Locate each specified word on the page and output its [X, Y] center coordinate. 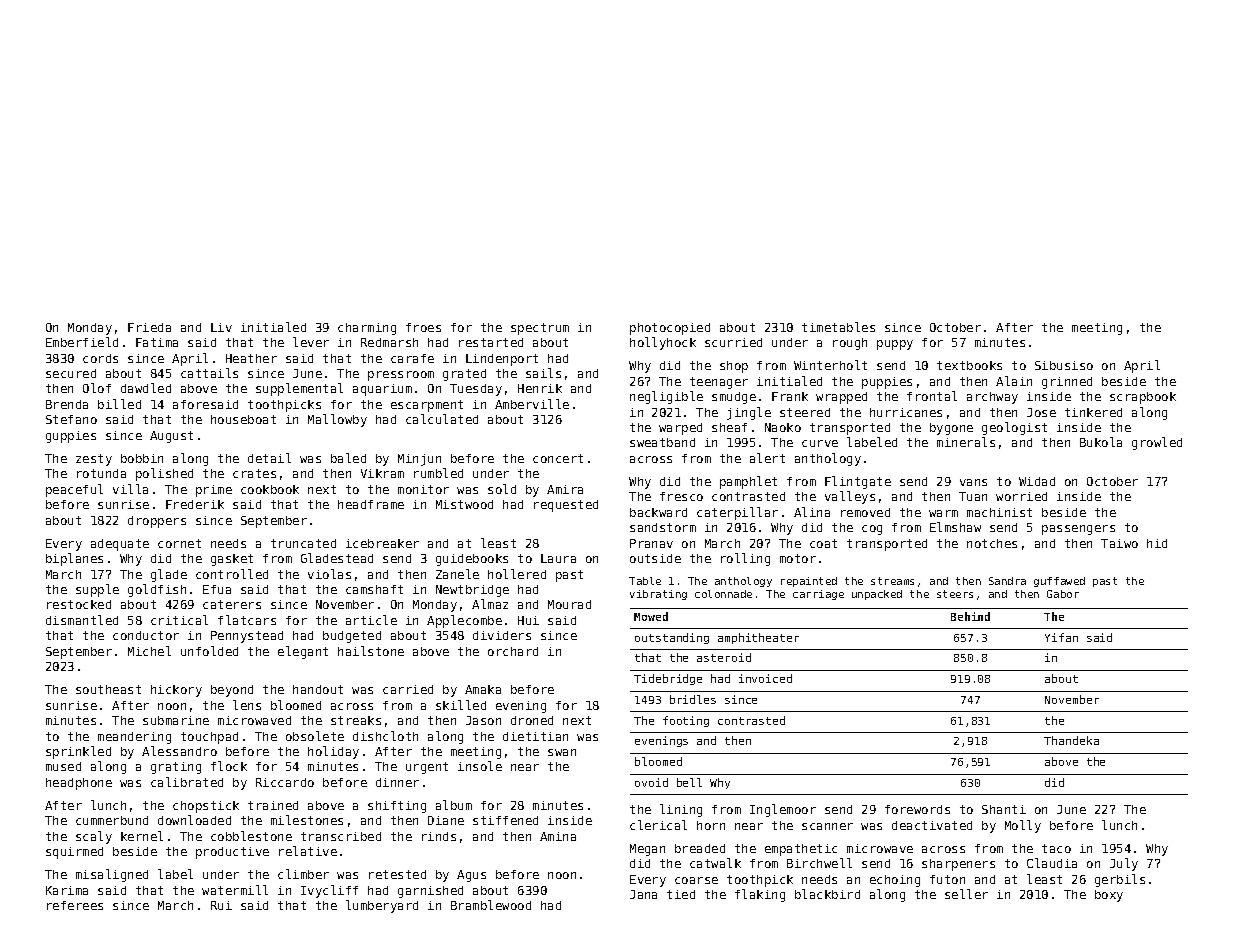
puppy [895, 345]
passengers [1078, 530]
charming [367, 329]
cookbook [270, 489]
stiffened [505, 820]
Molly [1023, 826]
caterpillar [737, 513]
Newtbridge [472, 591]
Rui [221, 905]
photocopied [670, 329]
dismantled [82, 620]
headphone [79, 784]
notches [992, 543]
